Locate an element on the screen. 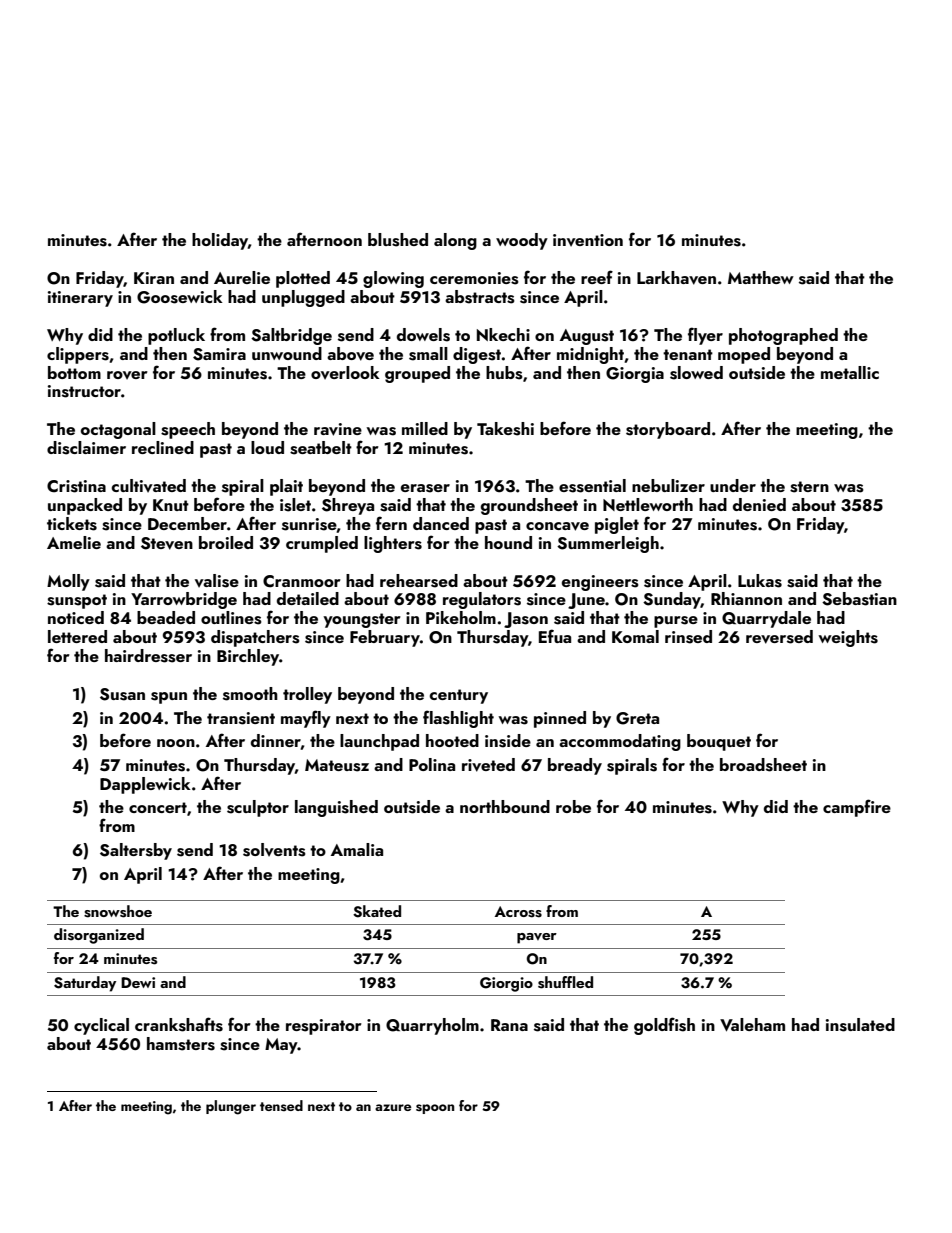  stern is located at coordinates (809, 487).
